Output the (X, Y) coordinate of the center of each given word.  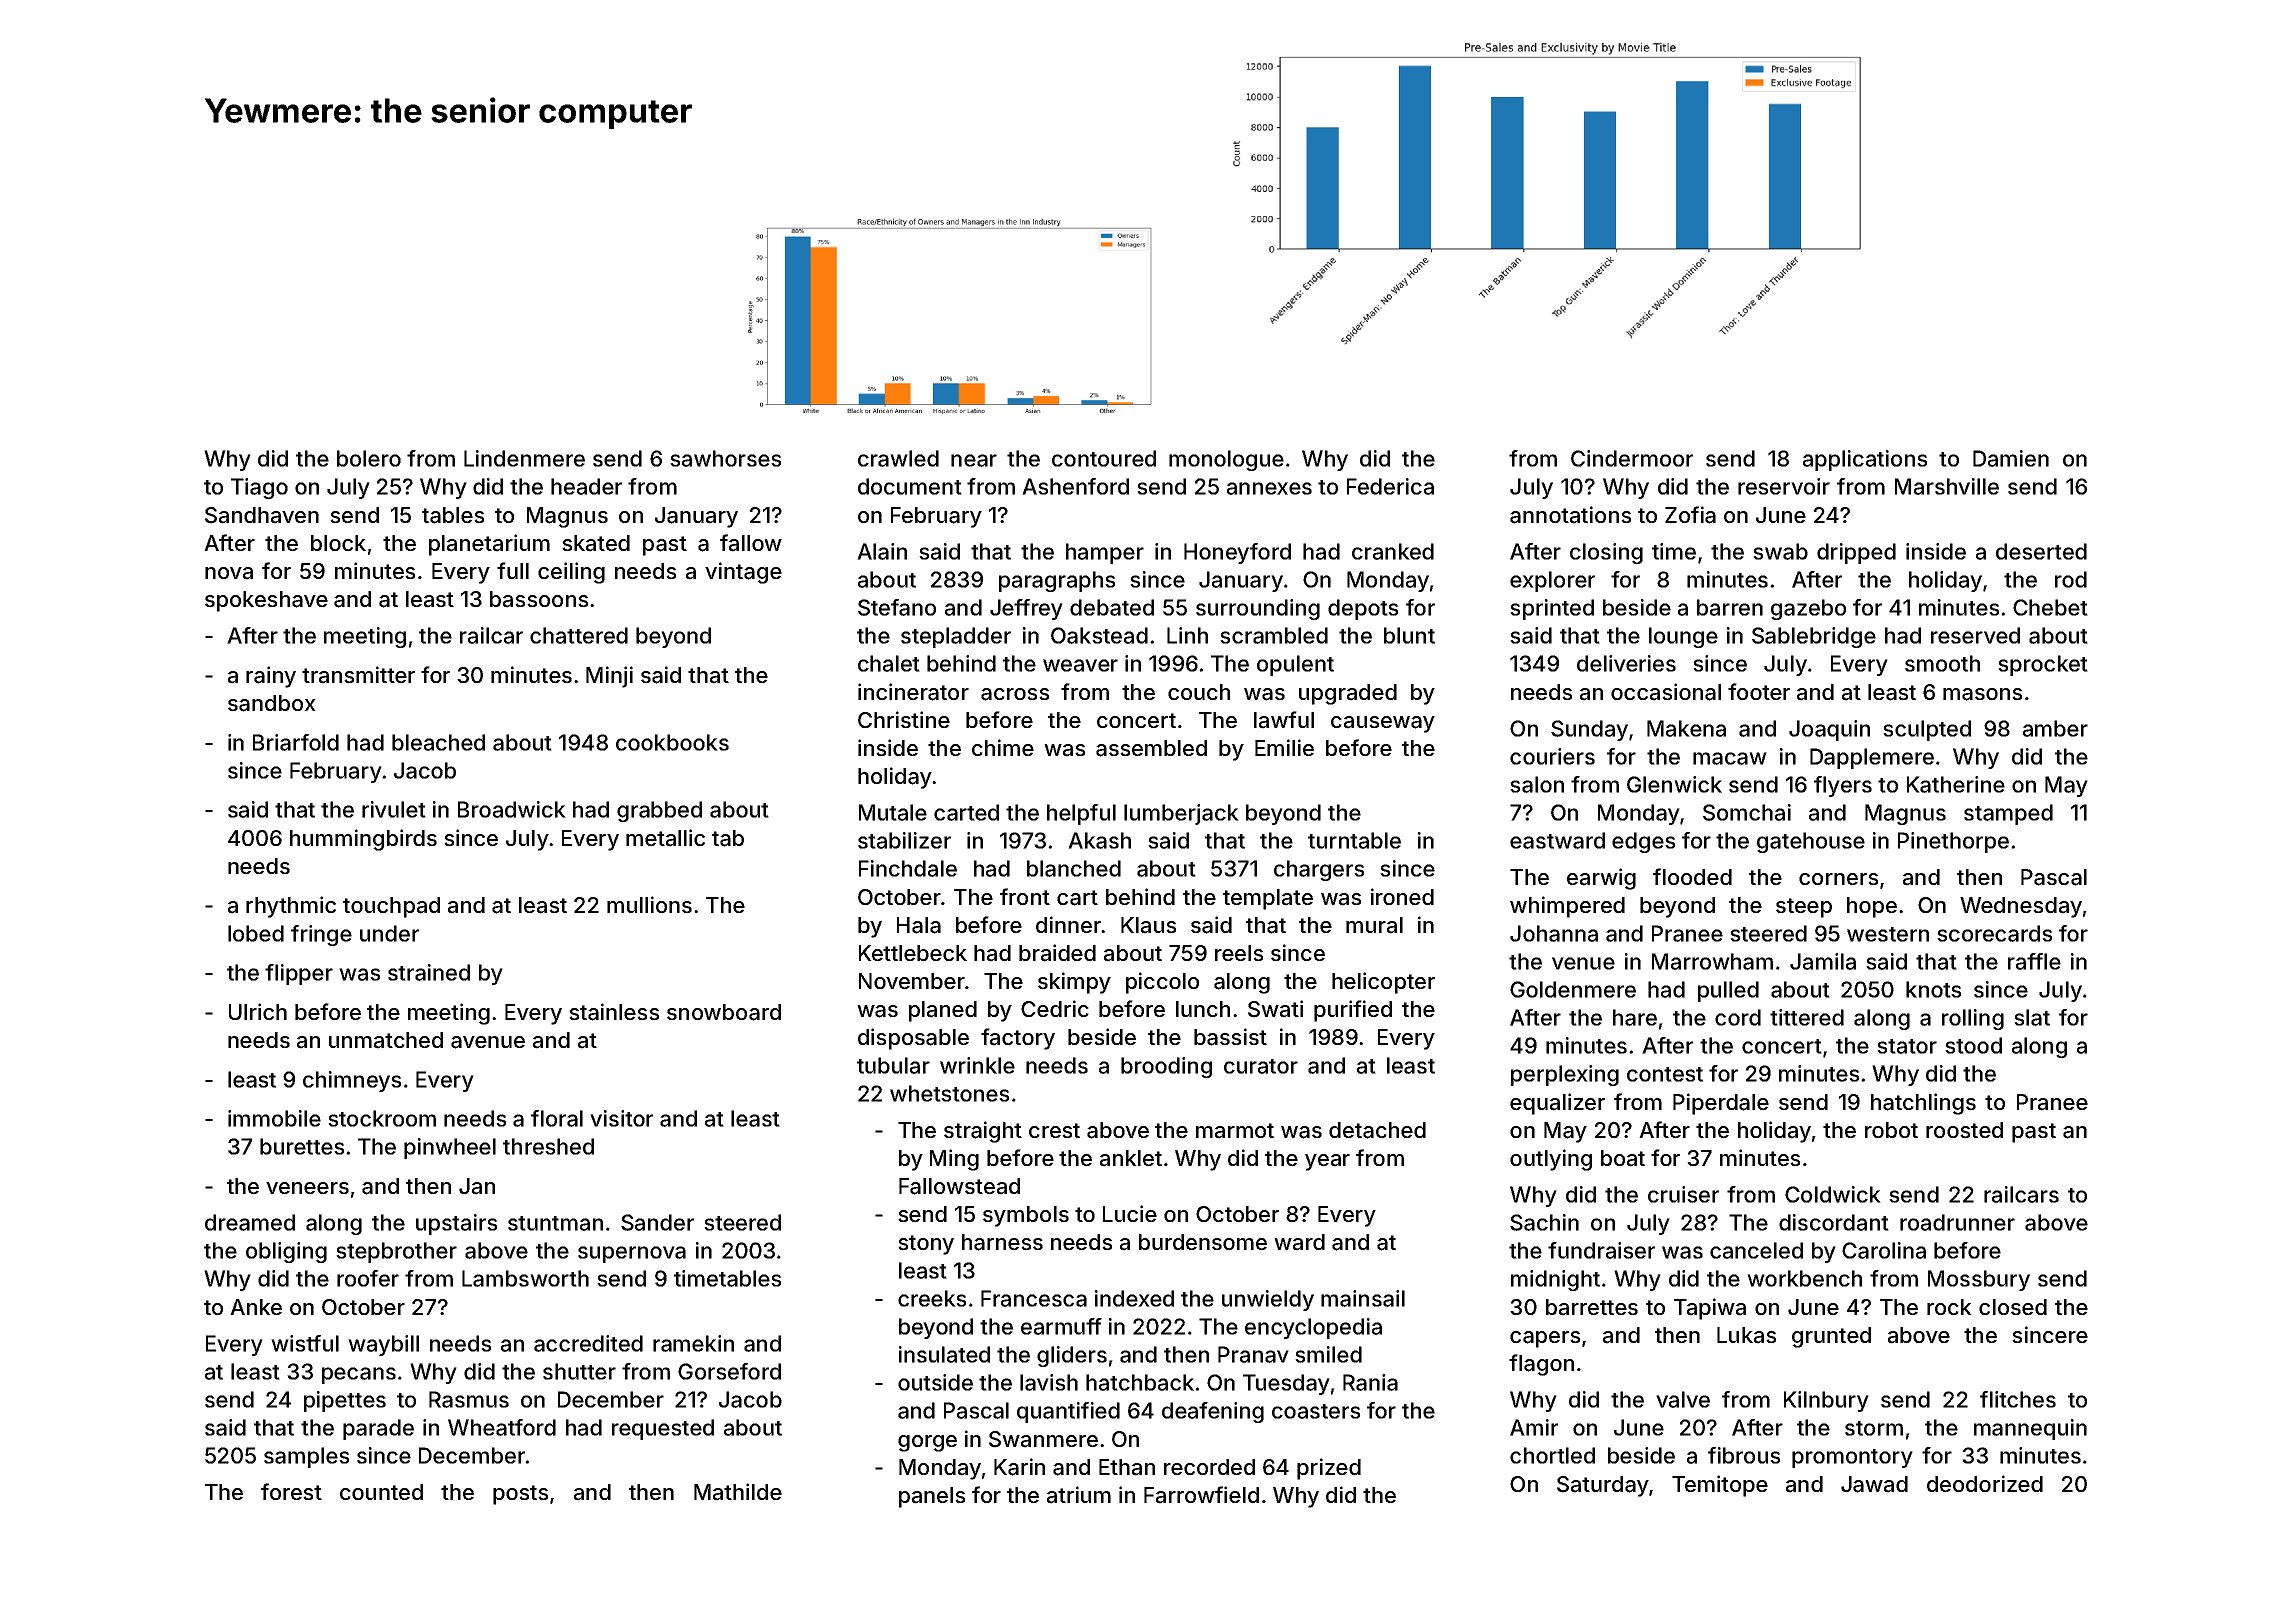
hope (1872, 907)
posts (520, 1495)
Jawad (1874, 1484)
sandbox (272, 703)
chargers (1319, 870)
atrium (1079, 1495)
